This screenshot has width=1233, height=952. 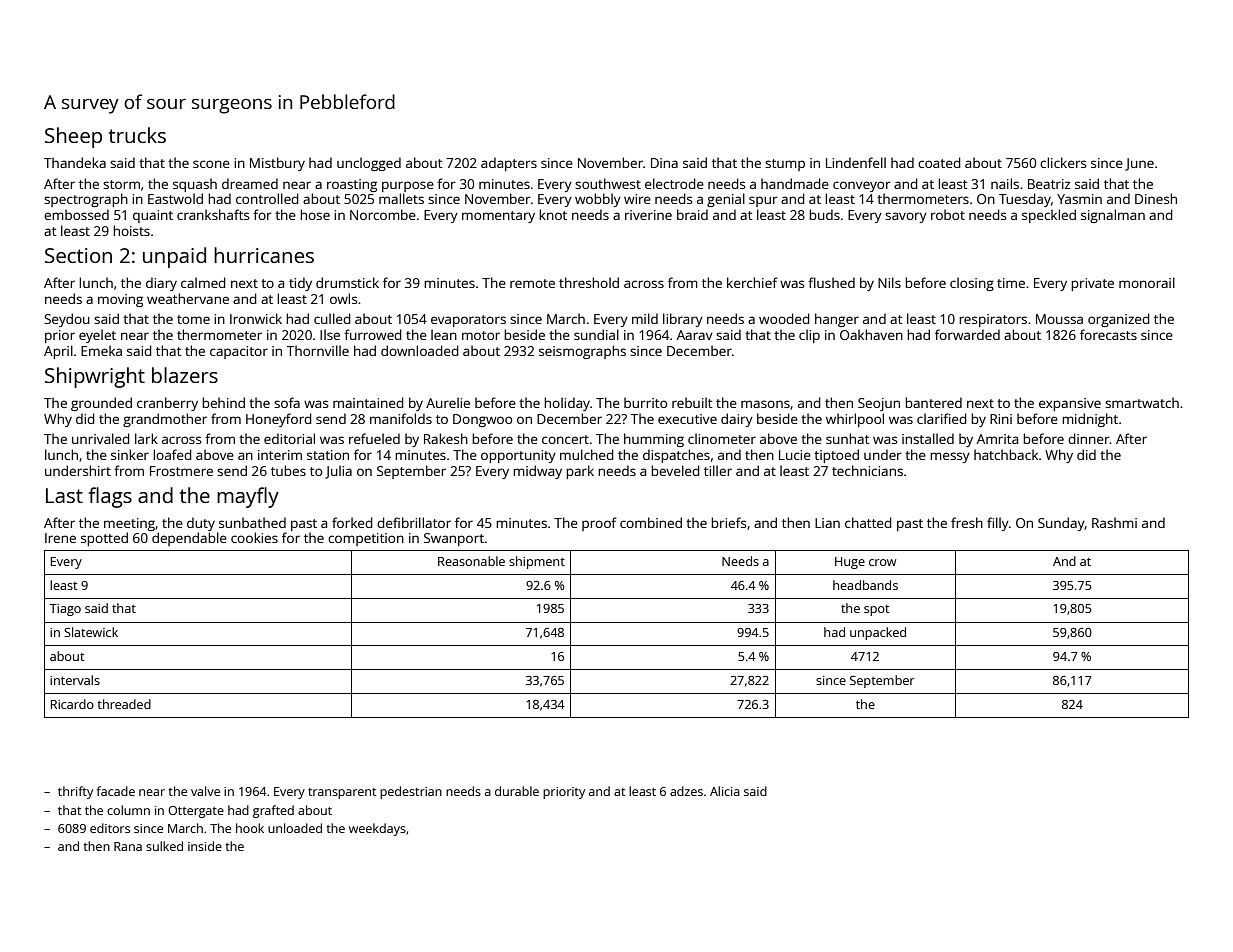 I want to click on kerchief, so click(x=752, y=282).
